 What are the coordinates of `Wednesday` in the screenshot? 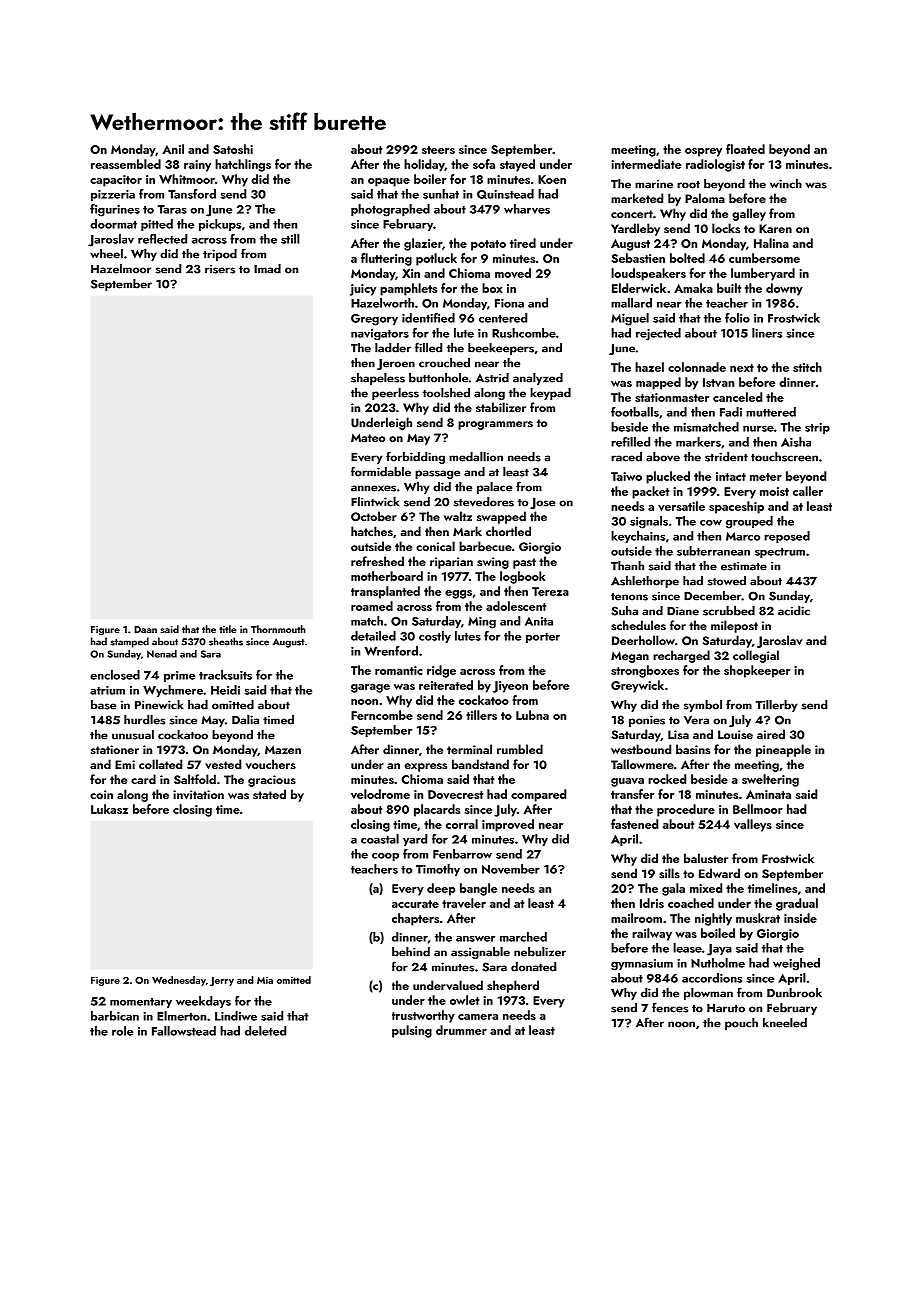 It's located at (179, 981).
